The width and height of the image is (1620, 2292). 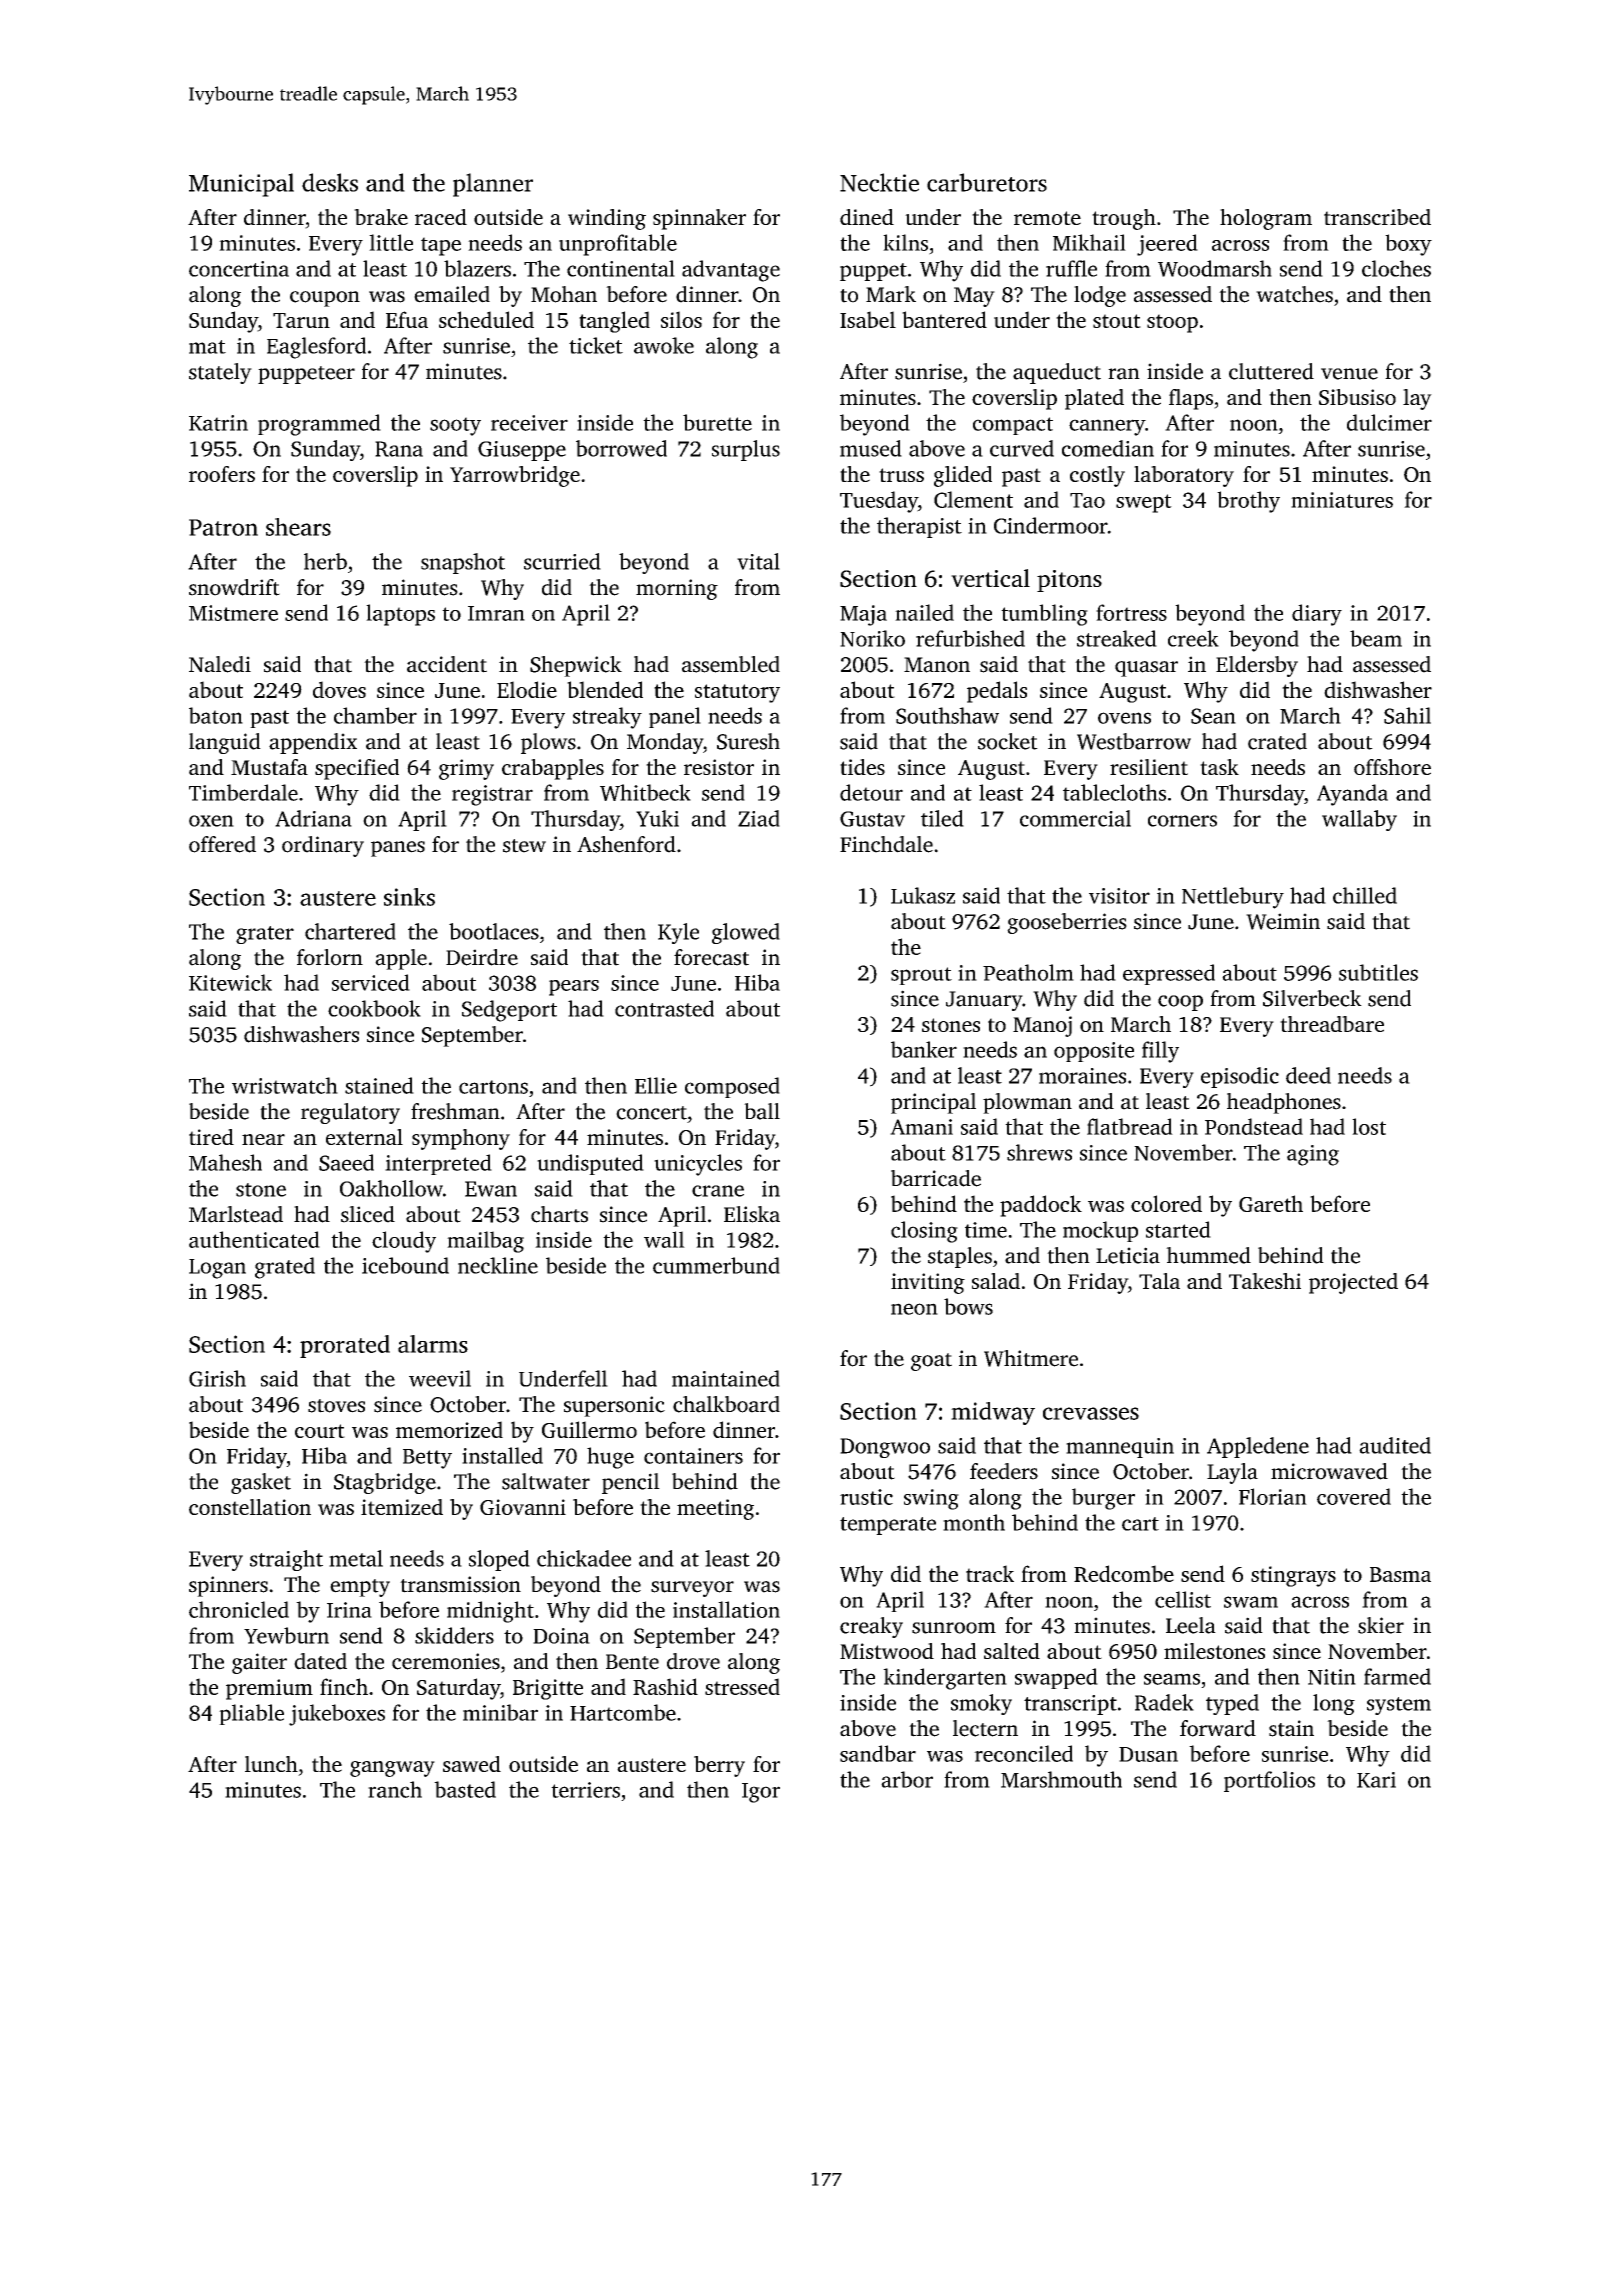 What do you see at coordinates (493, 185) in the image?
I see `planner` at bounding box center [493, 185].
